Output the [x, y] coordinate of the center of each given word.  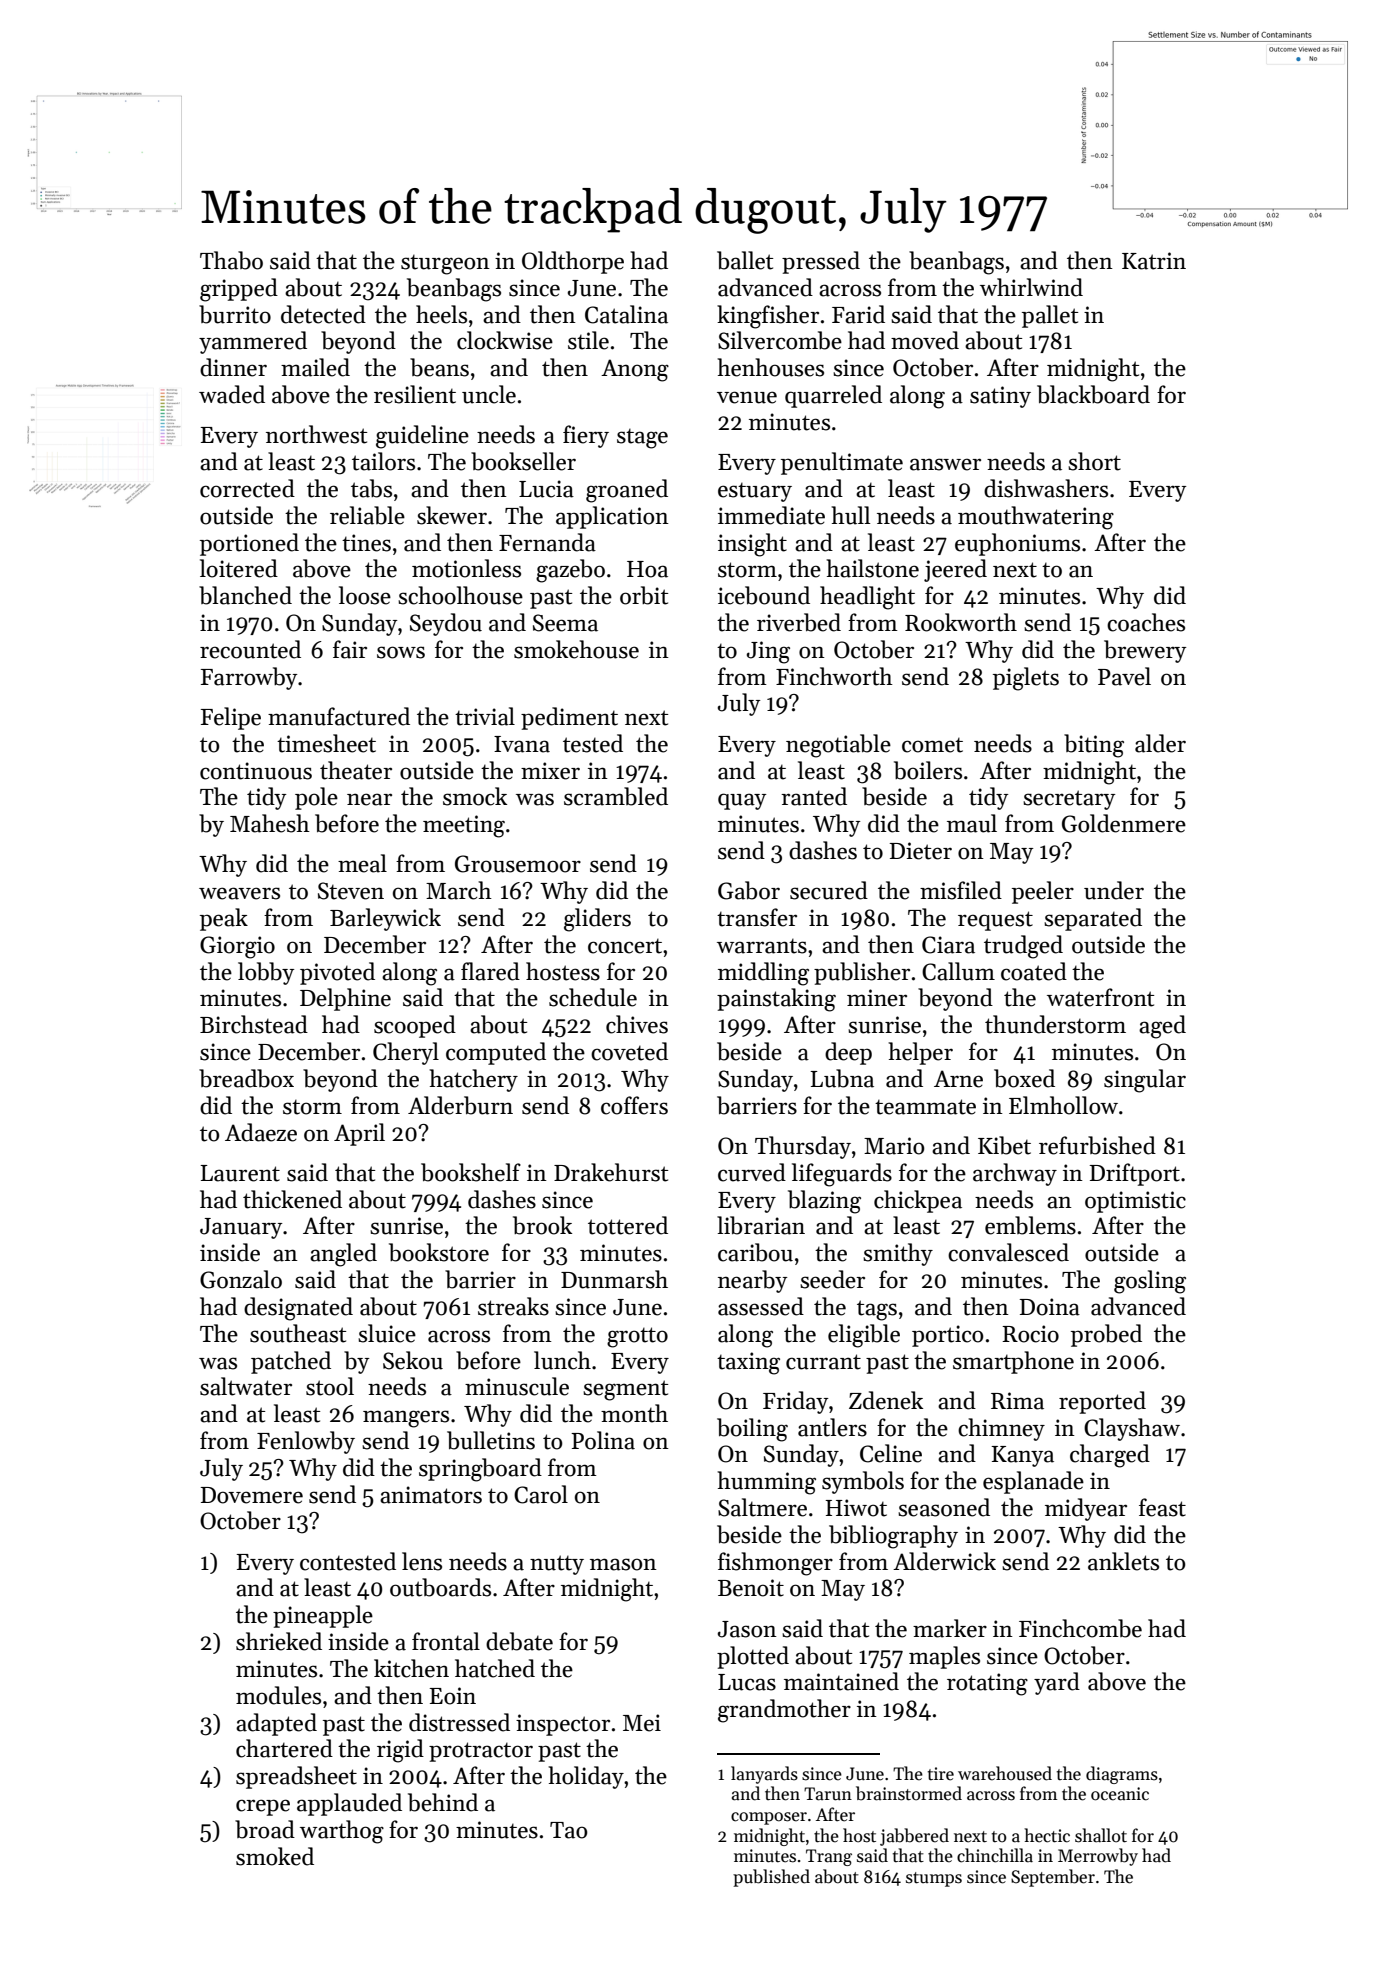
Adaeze [261, 1132]
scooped [415, 1026]
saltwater [246, 1386]
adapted [276, 1724]
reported [1102, 1402]
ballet [745, 260]
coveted [629, 1051]
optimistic [1135, 1202]
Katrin [1154, 261]
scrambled [616, 796]
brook [542, 1225]
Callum [958, 971]
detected [323, 314]
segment [625, 1390]
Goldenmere [1124, 823]
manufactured [339, 716]
